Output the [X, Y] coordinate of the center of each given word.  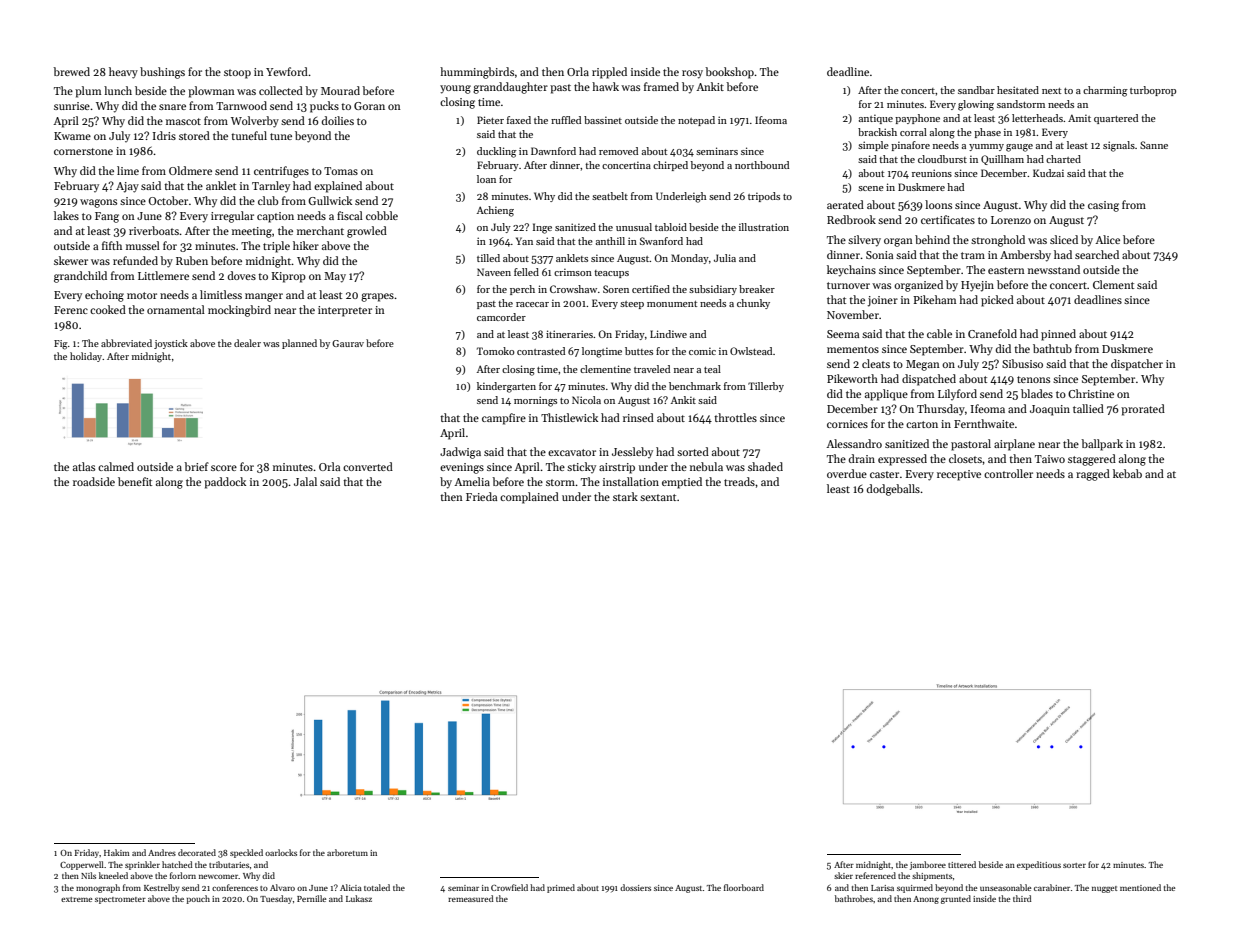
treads [739, 481]
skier [843, 875]
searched [1097, 254]
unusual [634, 227]
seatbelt [610, 196]
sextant [658, 497]
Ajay [127, 187]
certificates [948, 219]
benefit [135, 481]
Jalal [305, 481]
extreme [76, 899]
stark [625, 496]
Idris [164, 135]
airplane [1014, 445]
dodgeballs [893, 490]
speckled [246, 853]
